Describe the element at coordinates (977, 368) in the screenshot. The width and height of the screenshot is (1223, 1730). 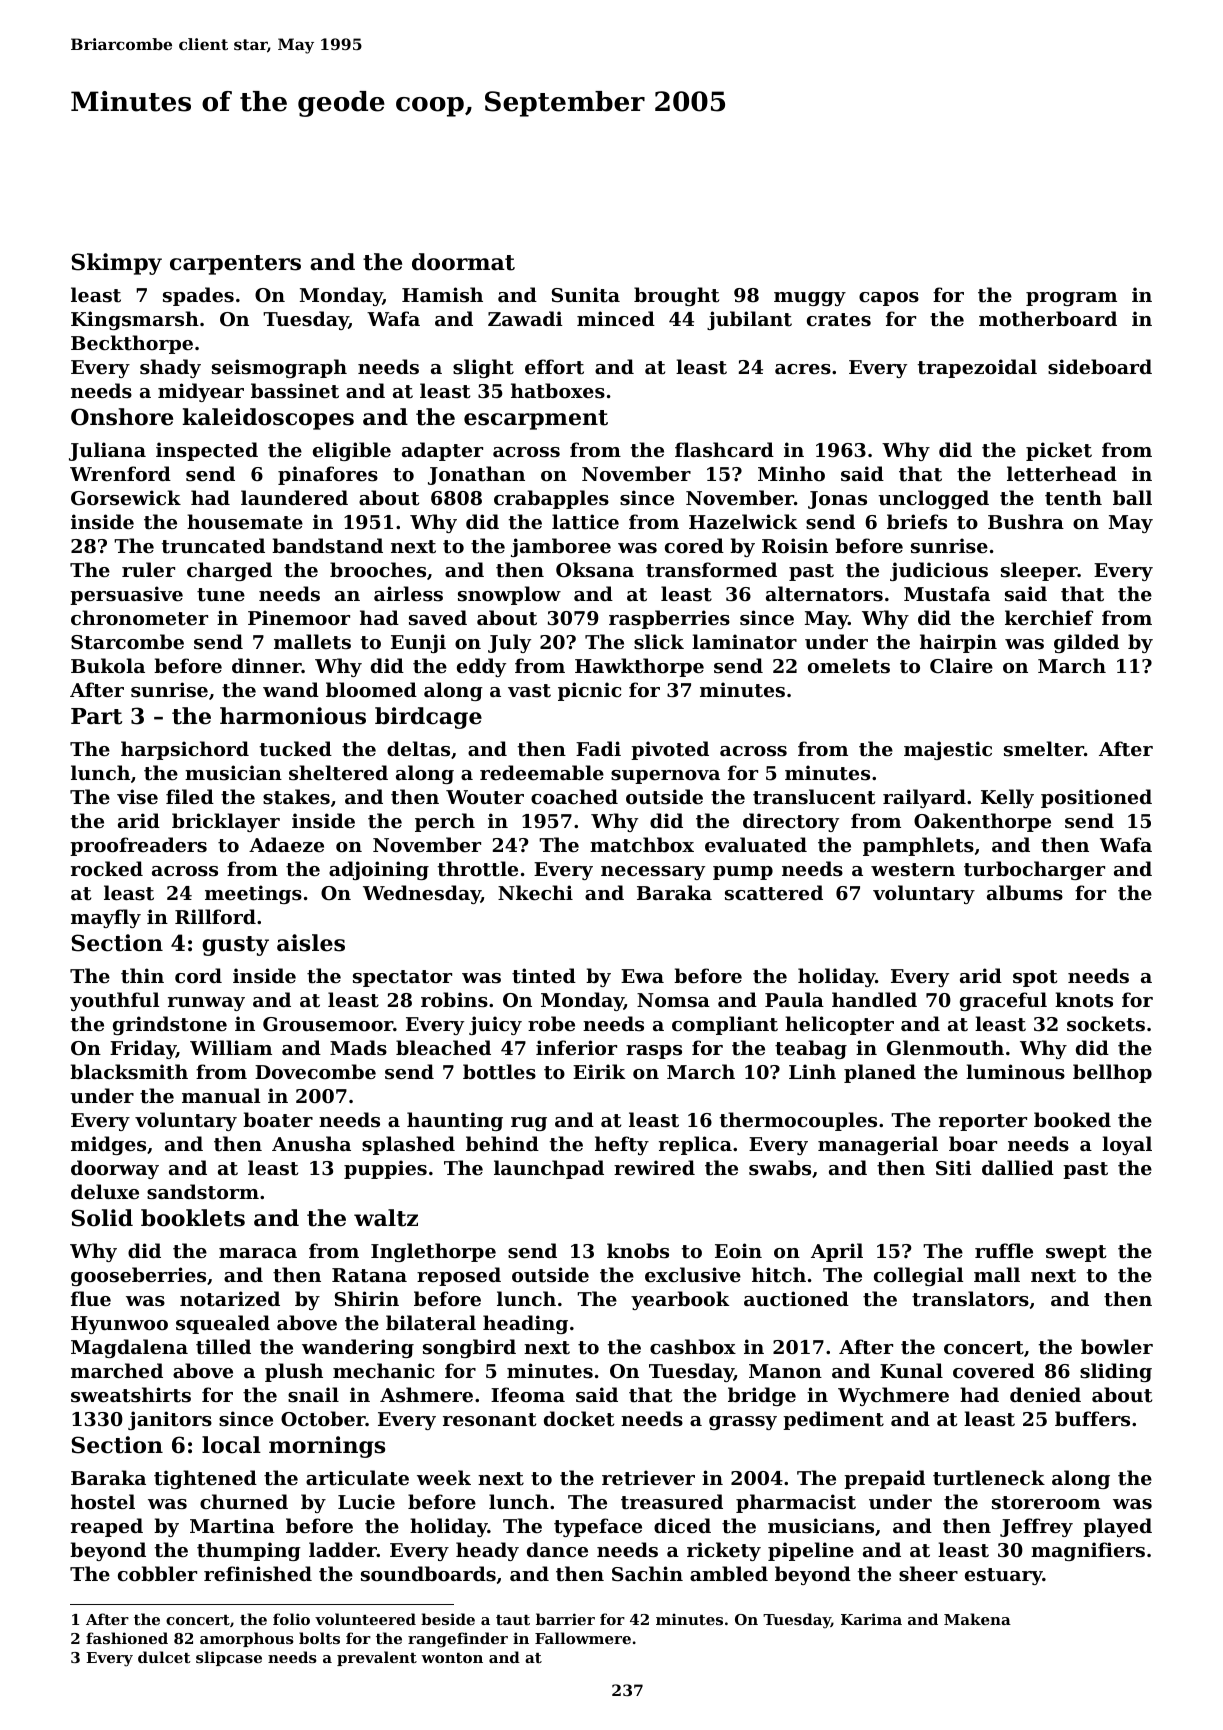
I see `trapezoidal` at that location.
